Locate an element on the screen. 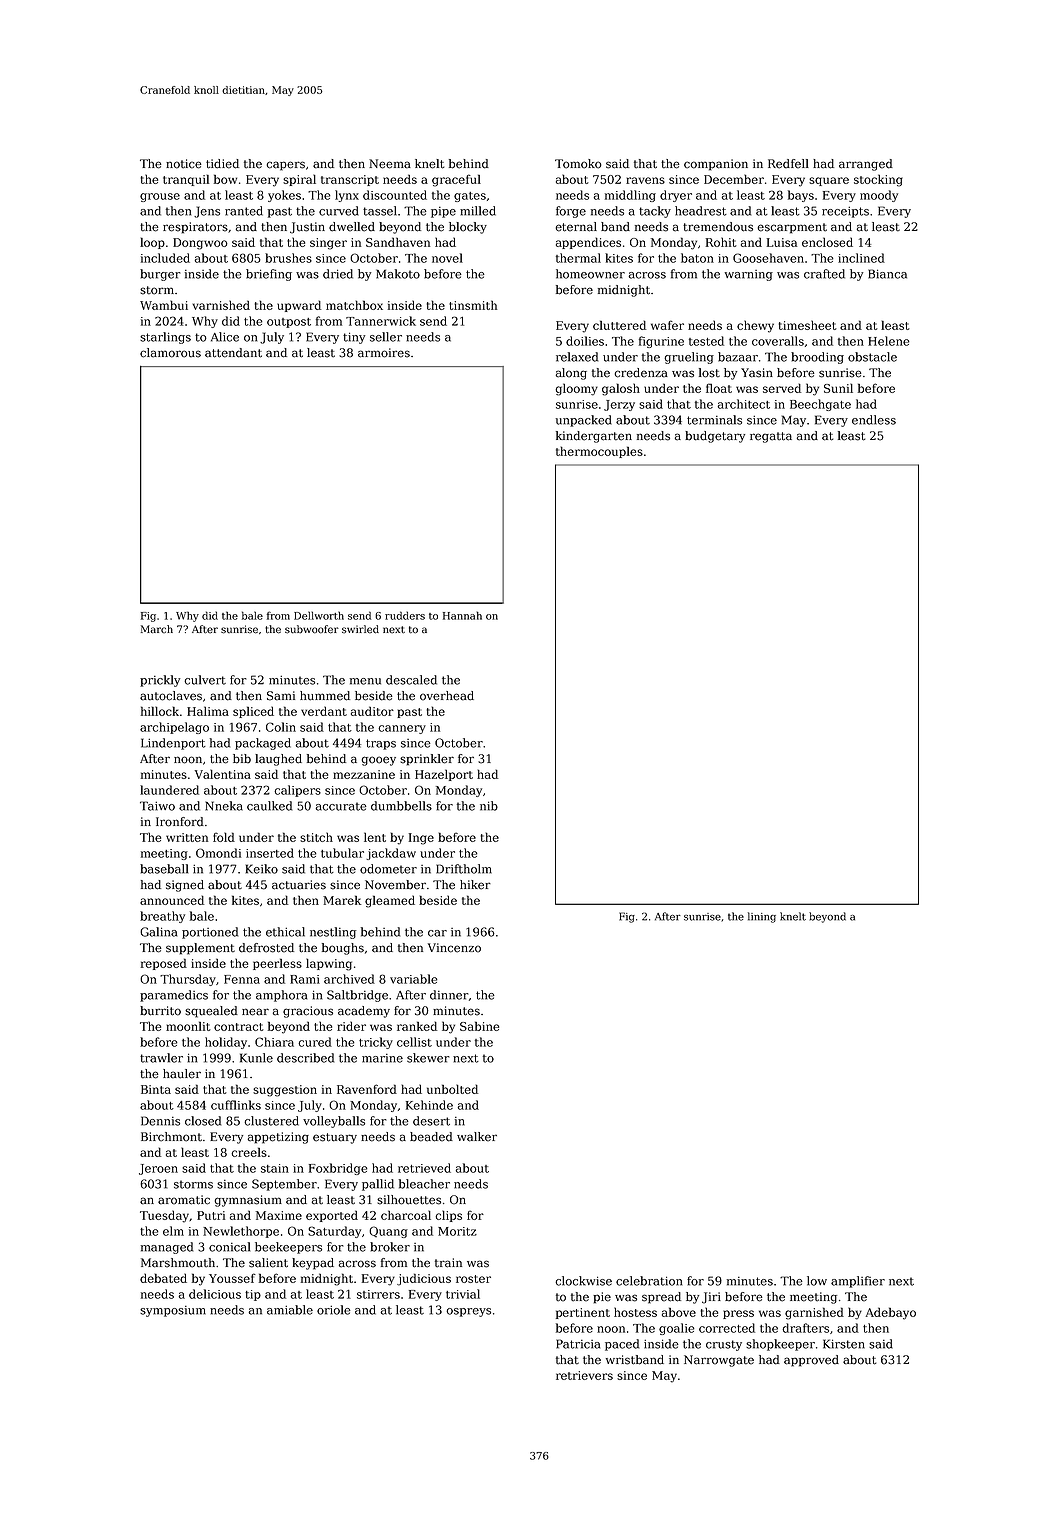 The height and width of the screenshot is (1534, 1059). eternal is located at coordinates (576, 227).
